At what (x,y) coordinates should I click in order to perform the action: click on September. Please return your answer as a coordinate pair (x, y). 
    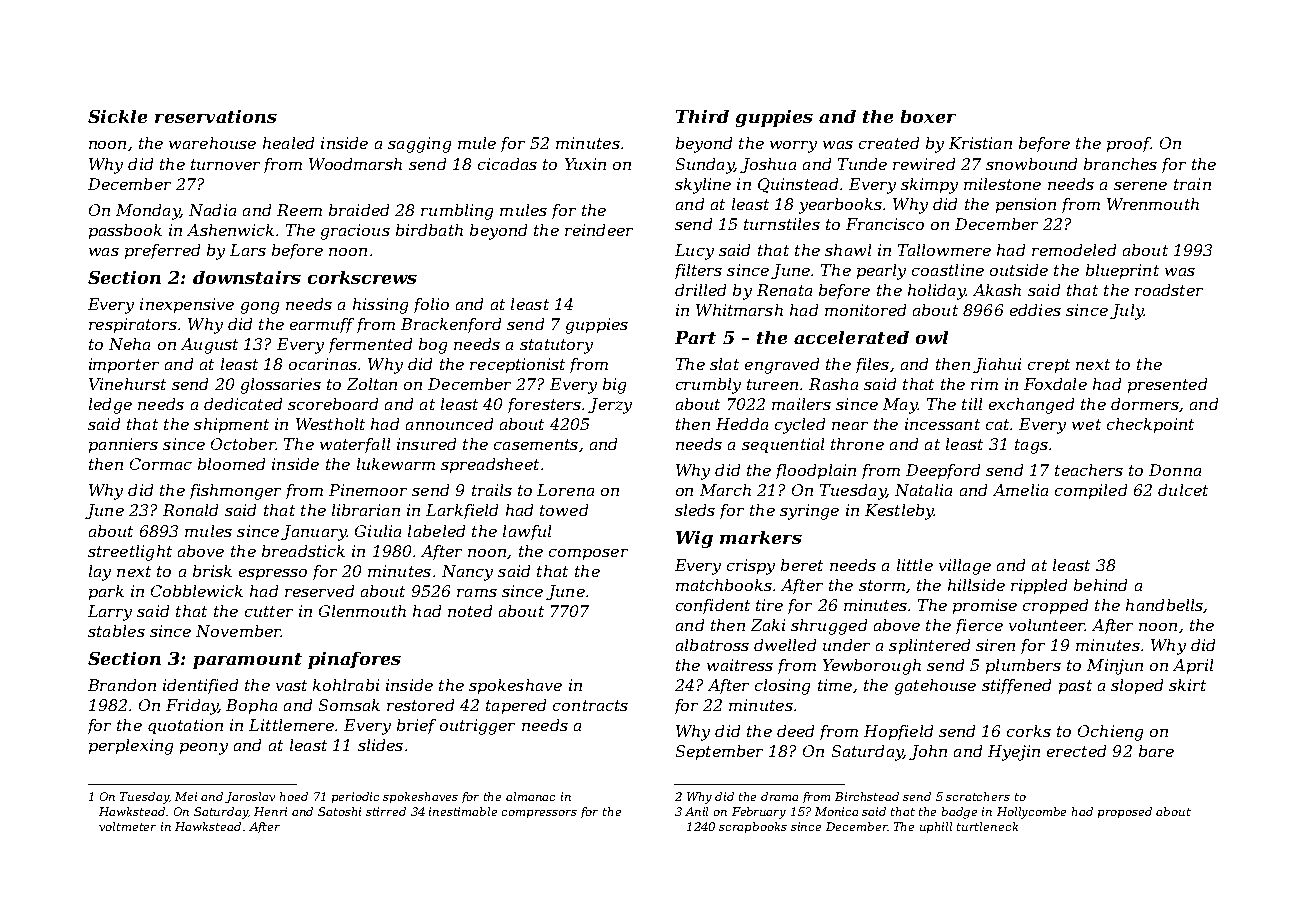
    Looking at the image, I should click on (719, 752).
